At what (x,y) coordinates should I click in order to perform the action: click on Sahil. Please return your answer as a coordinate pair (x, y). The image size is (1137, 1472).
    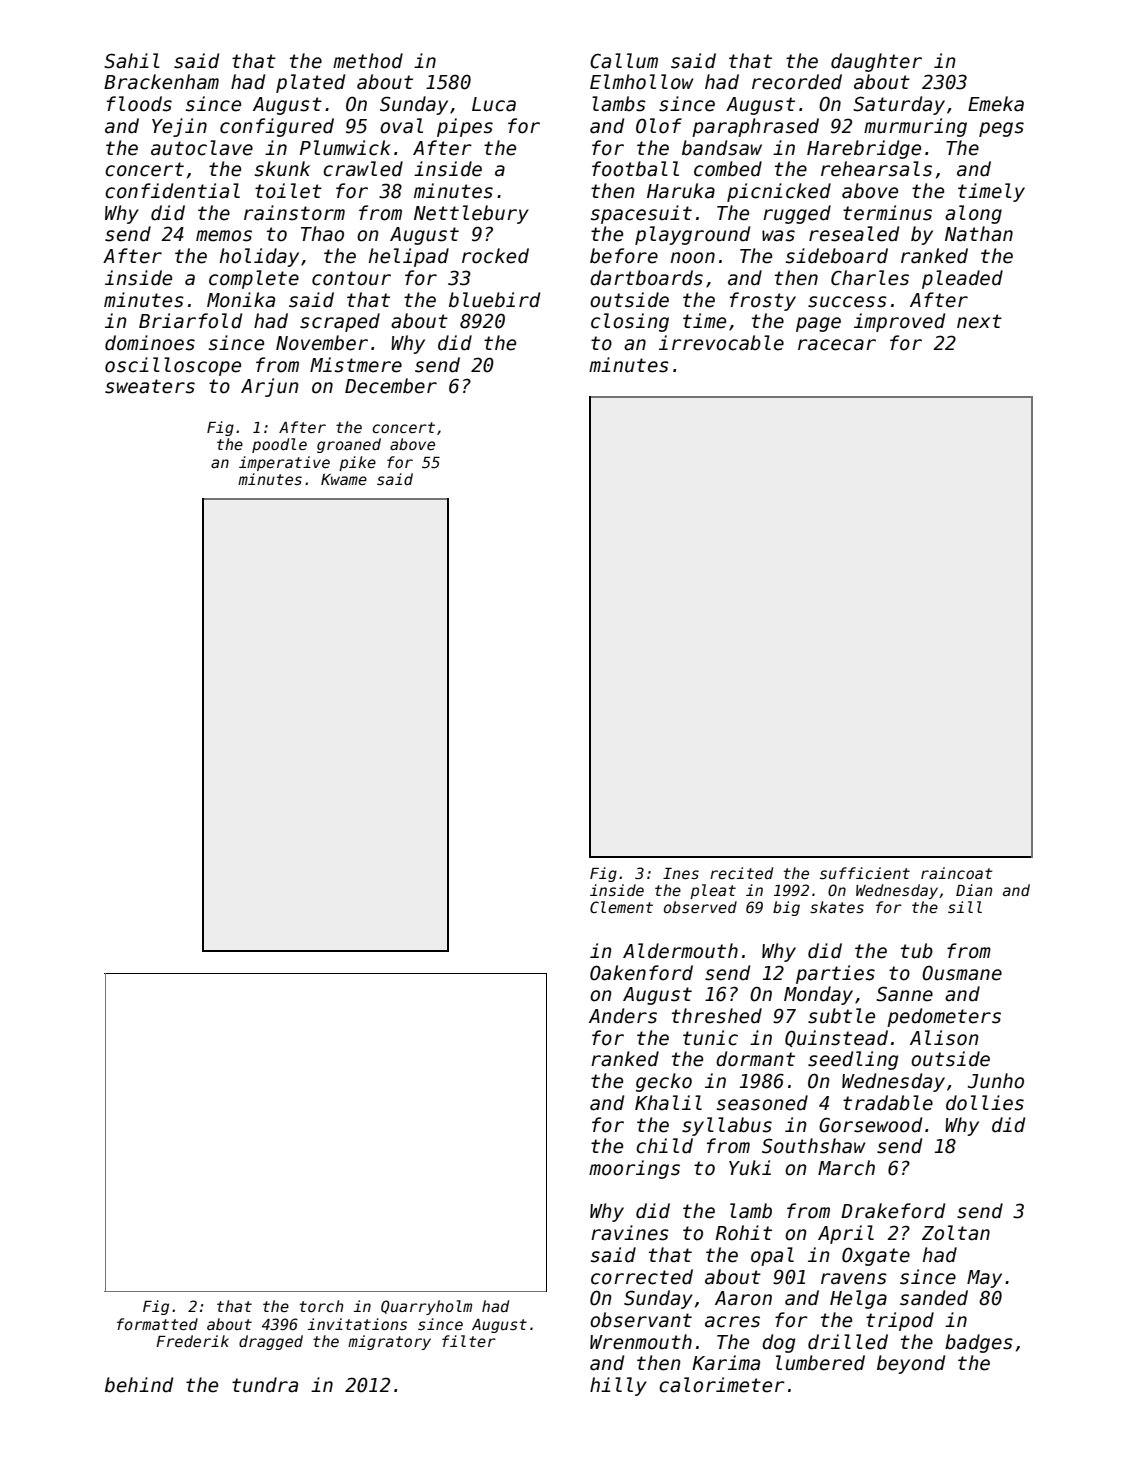
    Looking at the image, I should click on (132, 61).
